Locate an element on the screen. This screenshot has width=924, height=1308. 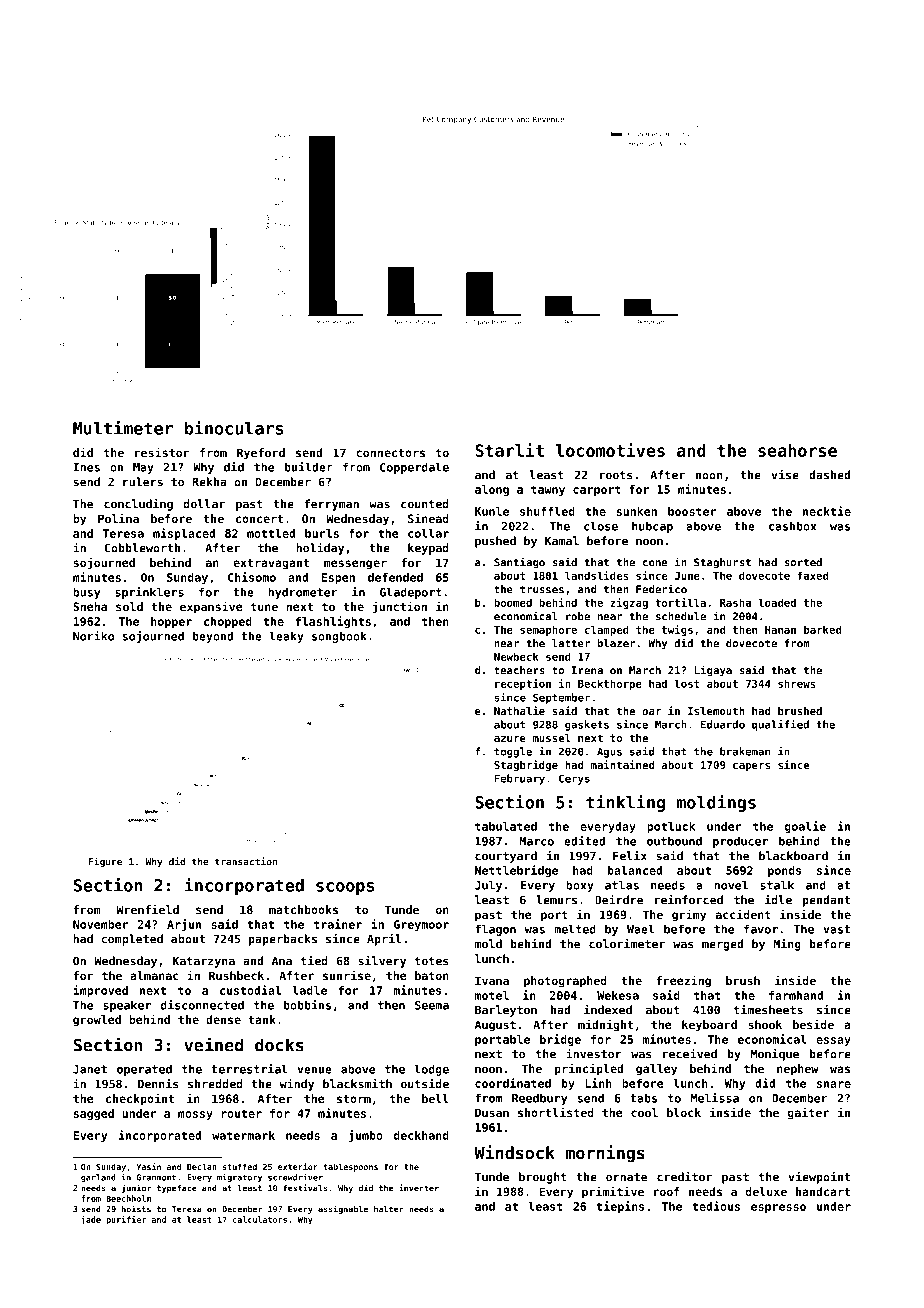
leaky is located at coordinates (286, 637).
